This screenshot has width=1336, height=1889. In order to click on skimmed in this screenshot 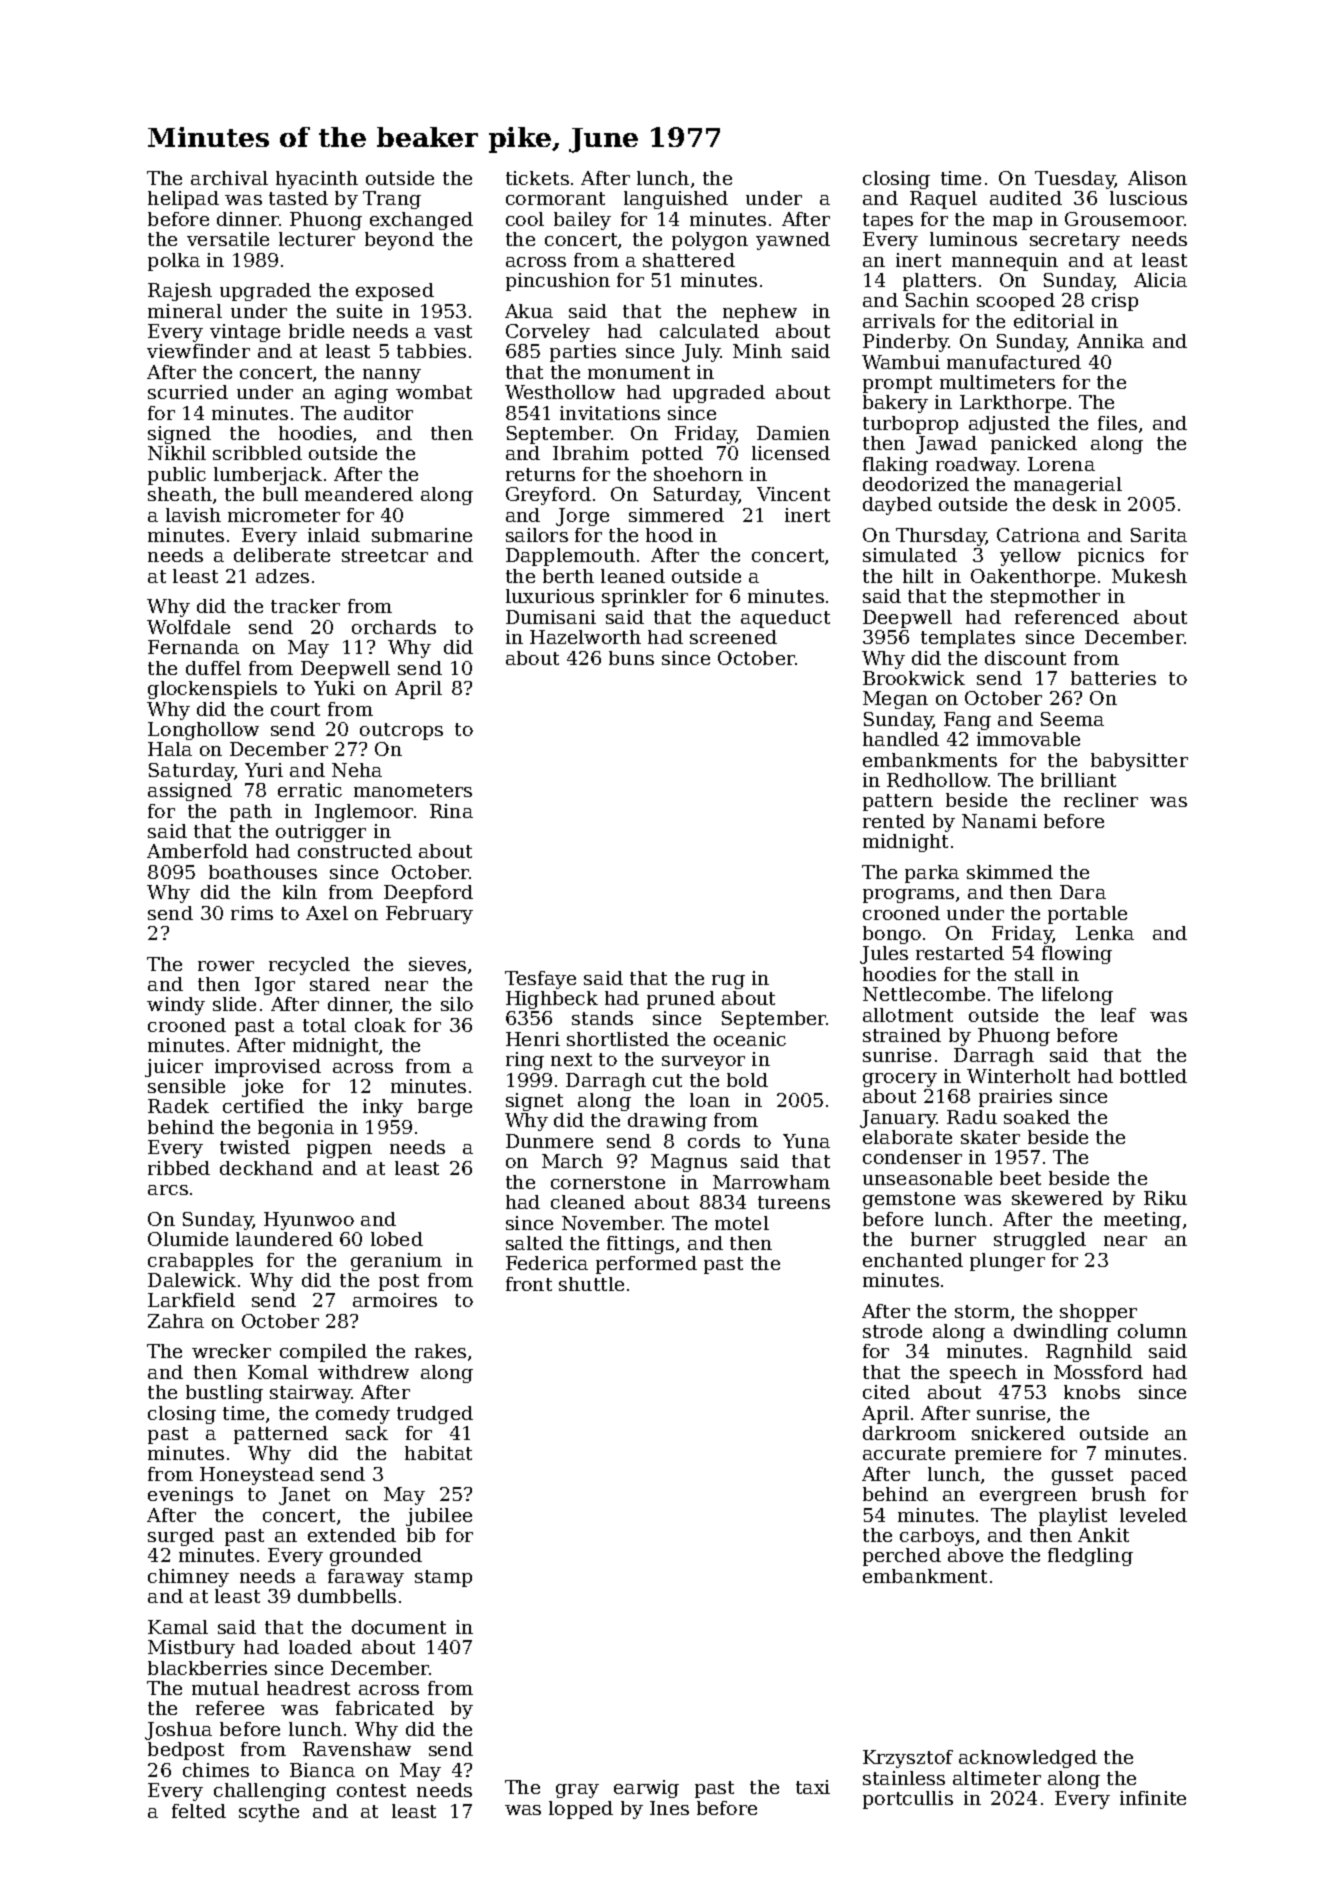, I will do `click(1010, 872)`.
